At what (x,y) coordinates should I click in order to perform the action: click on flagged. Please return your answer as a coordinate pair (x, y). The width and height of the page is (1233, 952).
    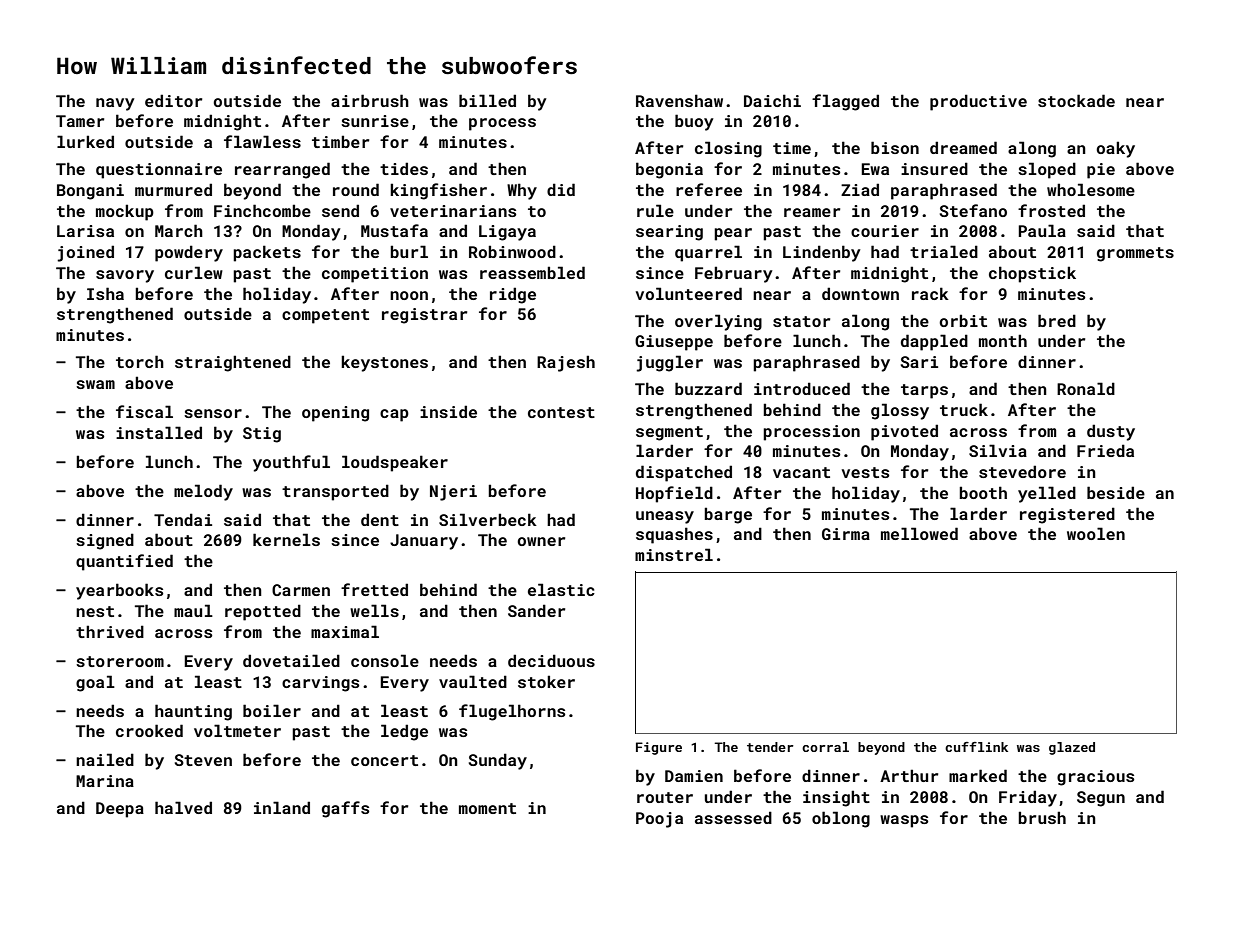
    Looking at the image, I should click on (845, 102).
